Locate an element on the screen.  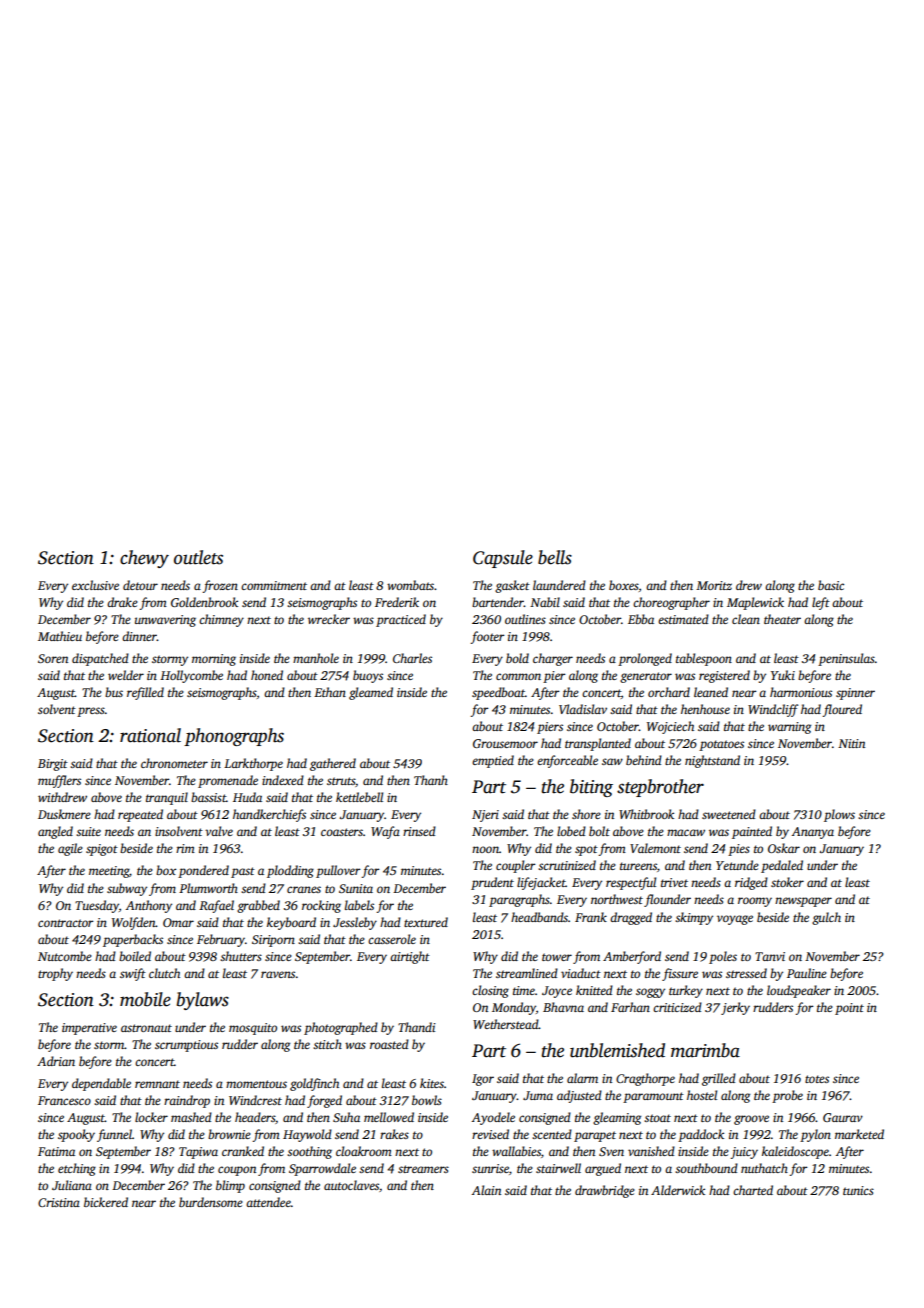
tower is located at coordinates (557, 957).
